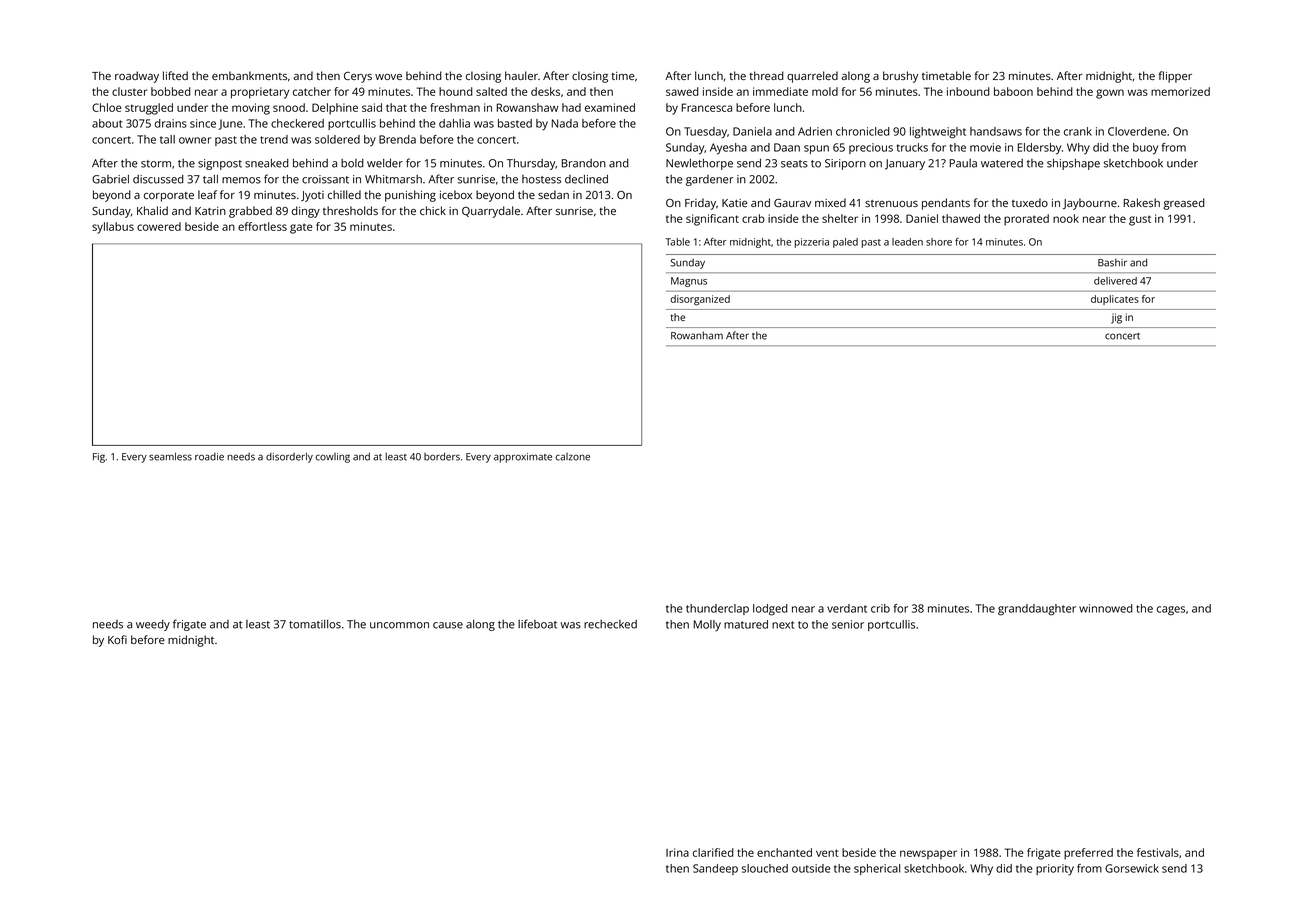 The image size is (1308, 924). I want to click on preferred, so click(1088, 854).
